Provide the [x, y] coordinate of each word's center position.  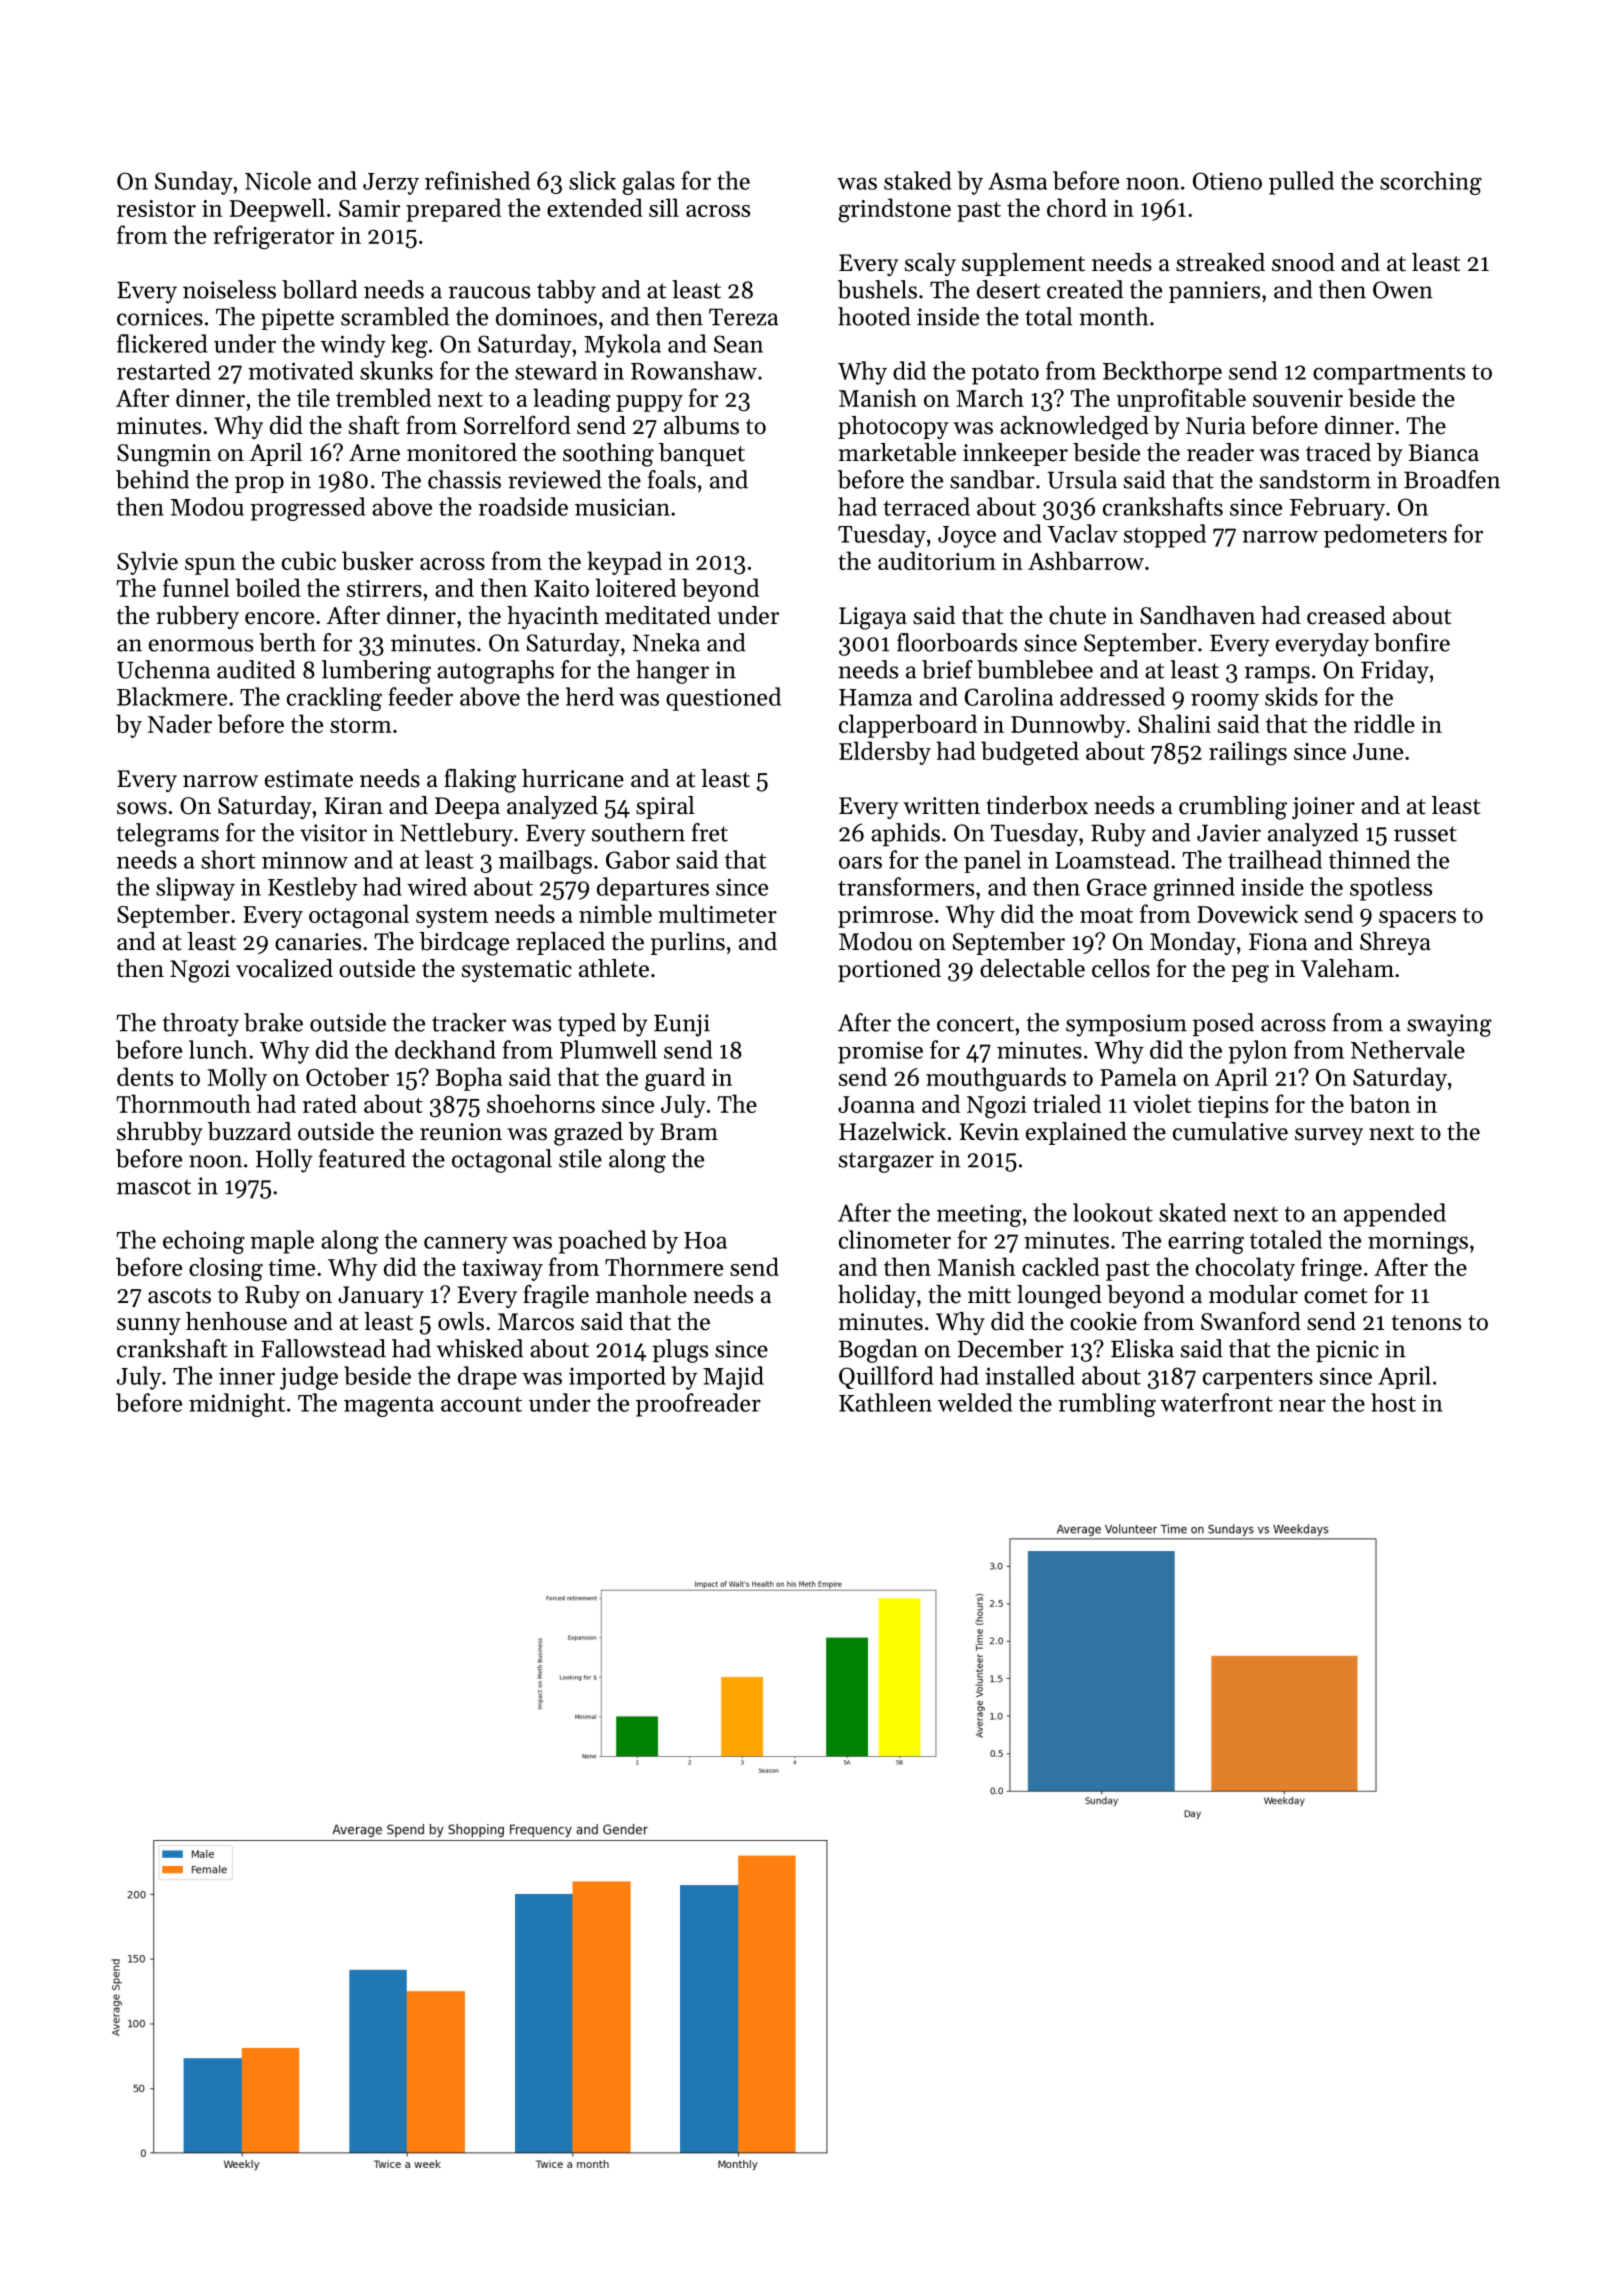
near [1302, 1405]
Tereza [743, 317]
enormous [201, 645]
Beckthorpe [1162, 373]
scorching [1431, 183]
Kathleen [885, 1402]
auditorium [937, 560]
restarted [164, 370]
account [481, 1404]
